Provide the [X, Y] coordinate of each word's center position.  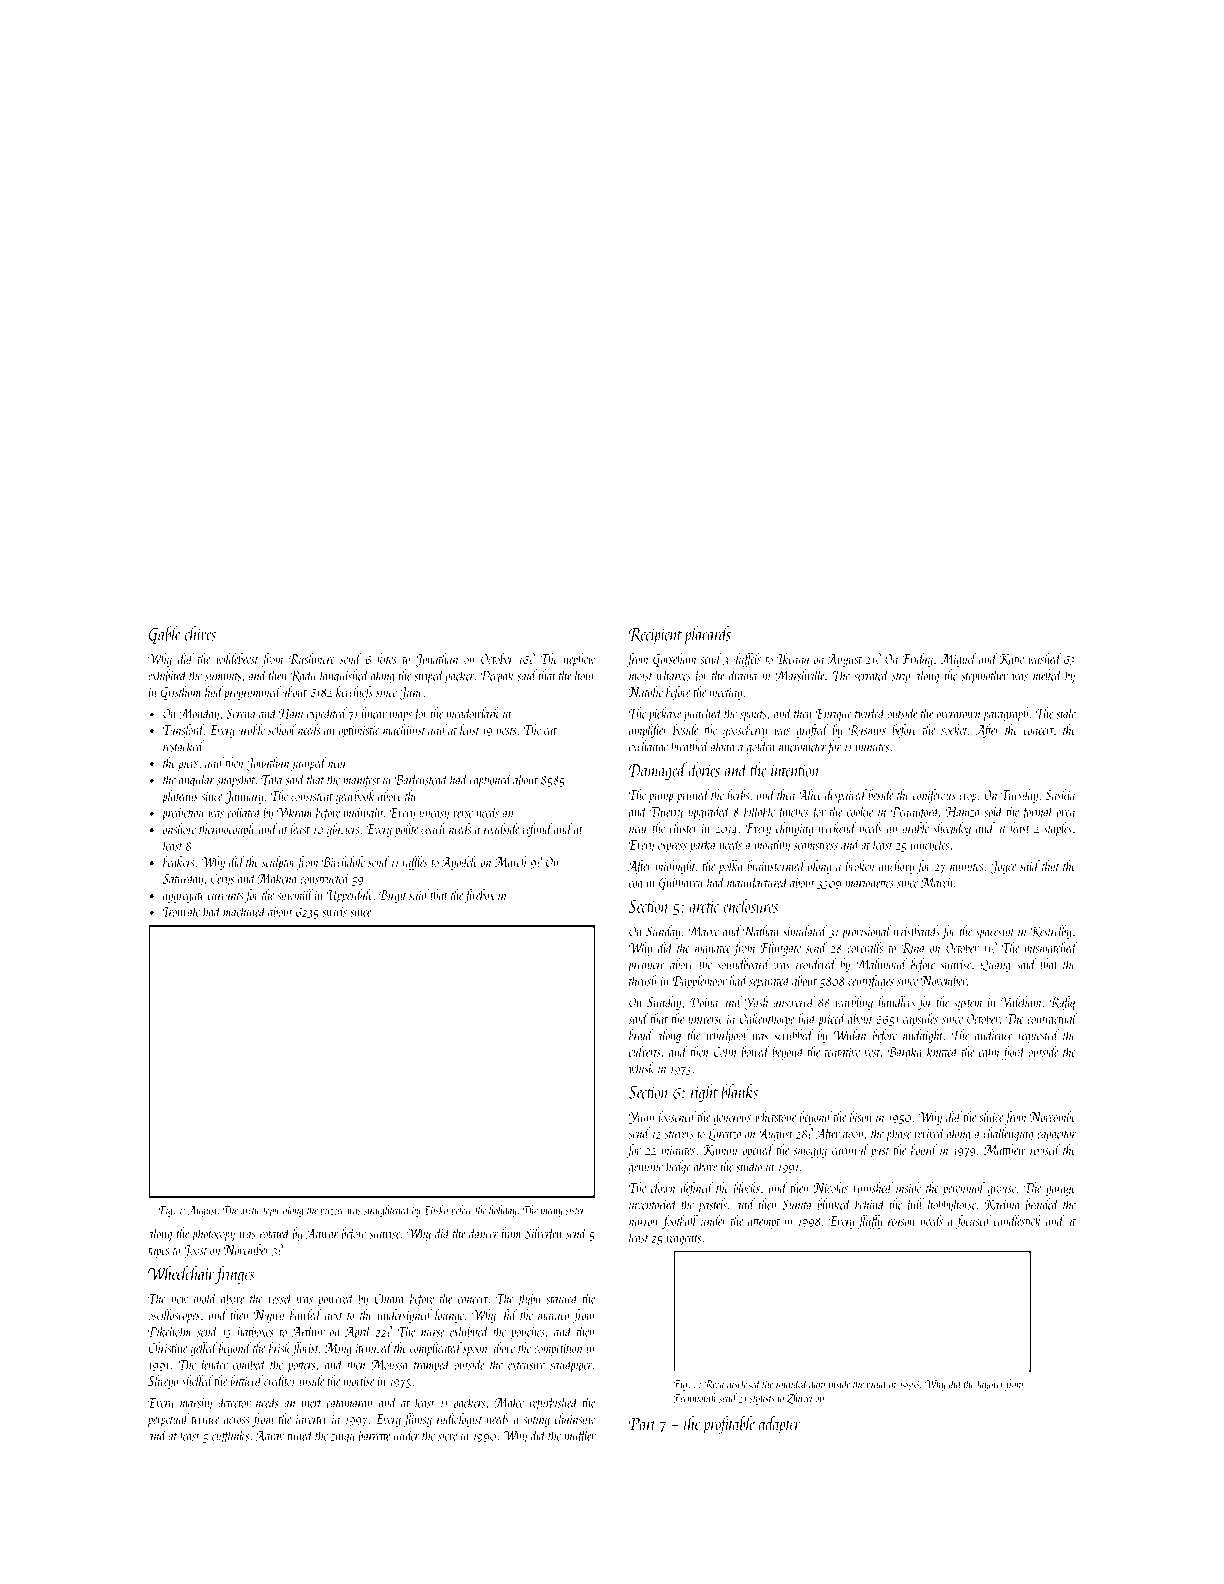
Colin [725, 1051]
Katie [1011, 659]
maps [401, 717]
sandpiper [571, 1365]
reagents [683, 1240]
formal [1037, 812]
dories [704, 769]
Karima [1002, 1205]
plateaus [180, 797]
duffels [747, 660]
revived [930, 1133]
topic [271, 1212]
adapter [780, 1425]
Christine [168, 1347]
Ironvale [181, 911]
